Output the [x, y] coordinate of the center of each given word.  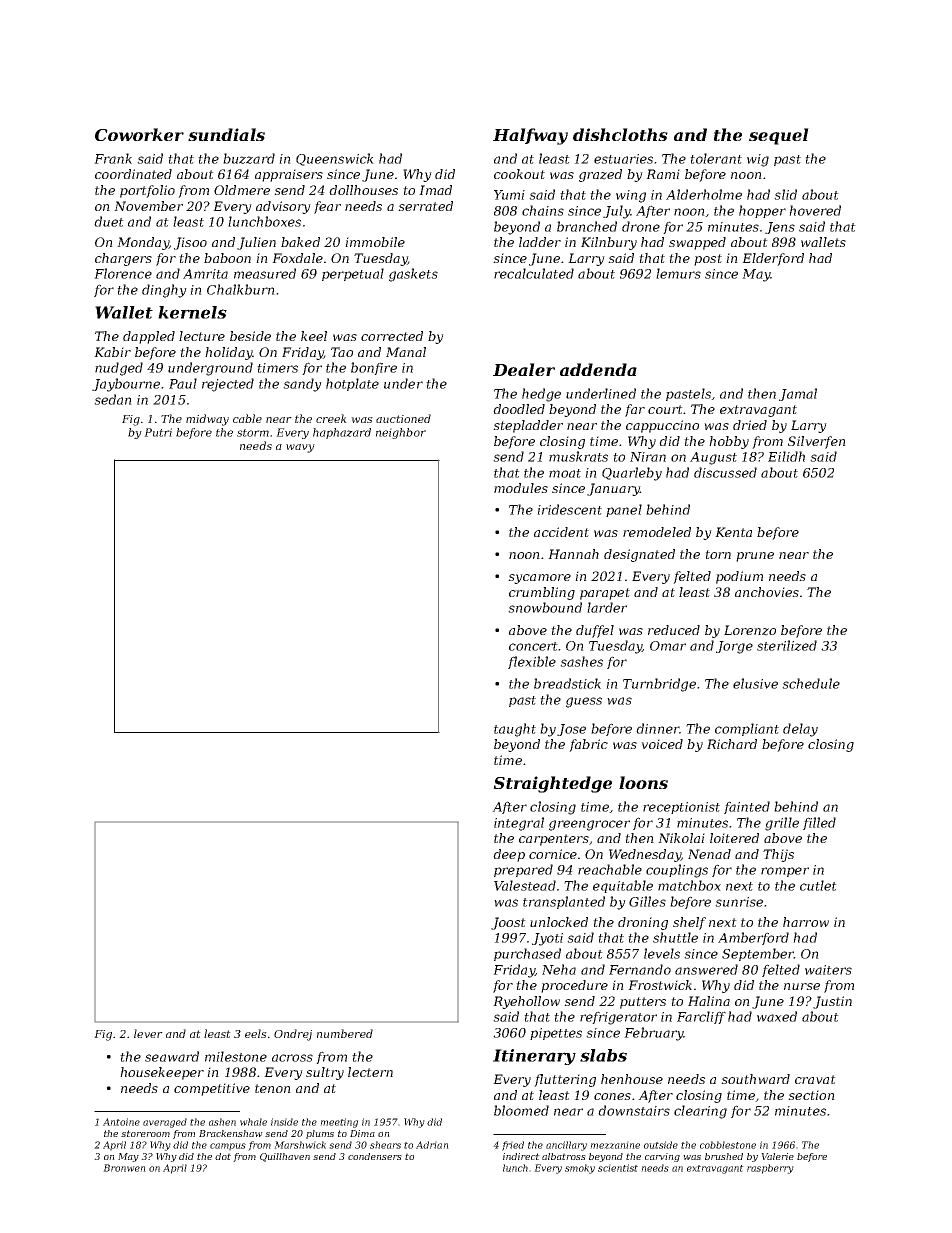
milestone [236, 1056]
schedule [811, 683]
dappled [149, 337]
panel [624, 510]
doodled [519, 409]
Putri [158, 432]
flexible [532, 662]
